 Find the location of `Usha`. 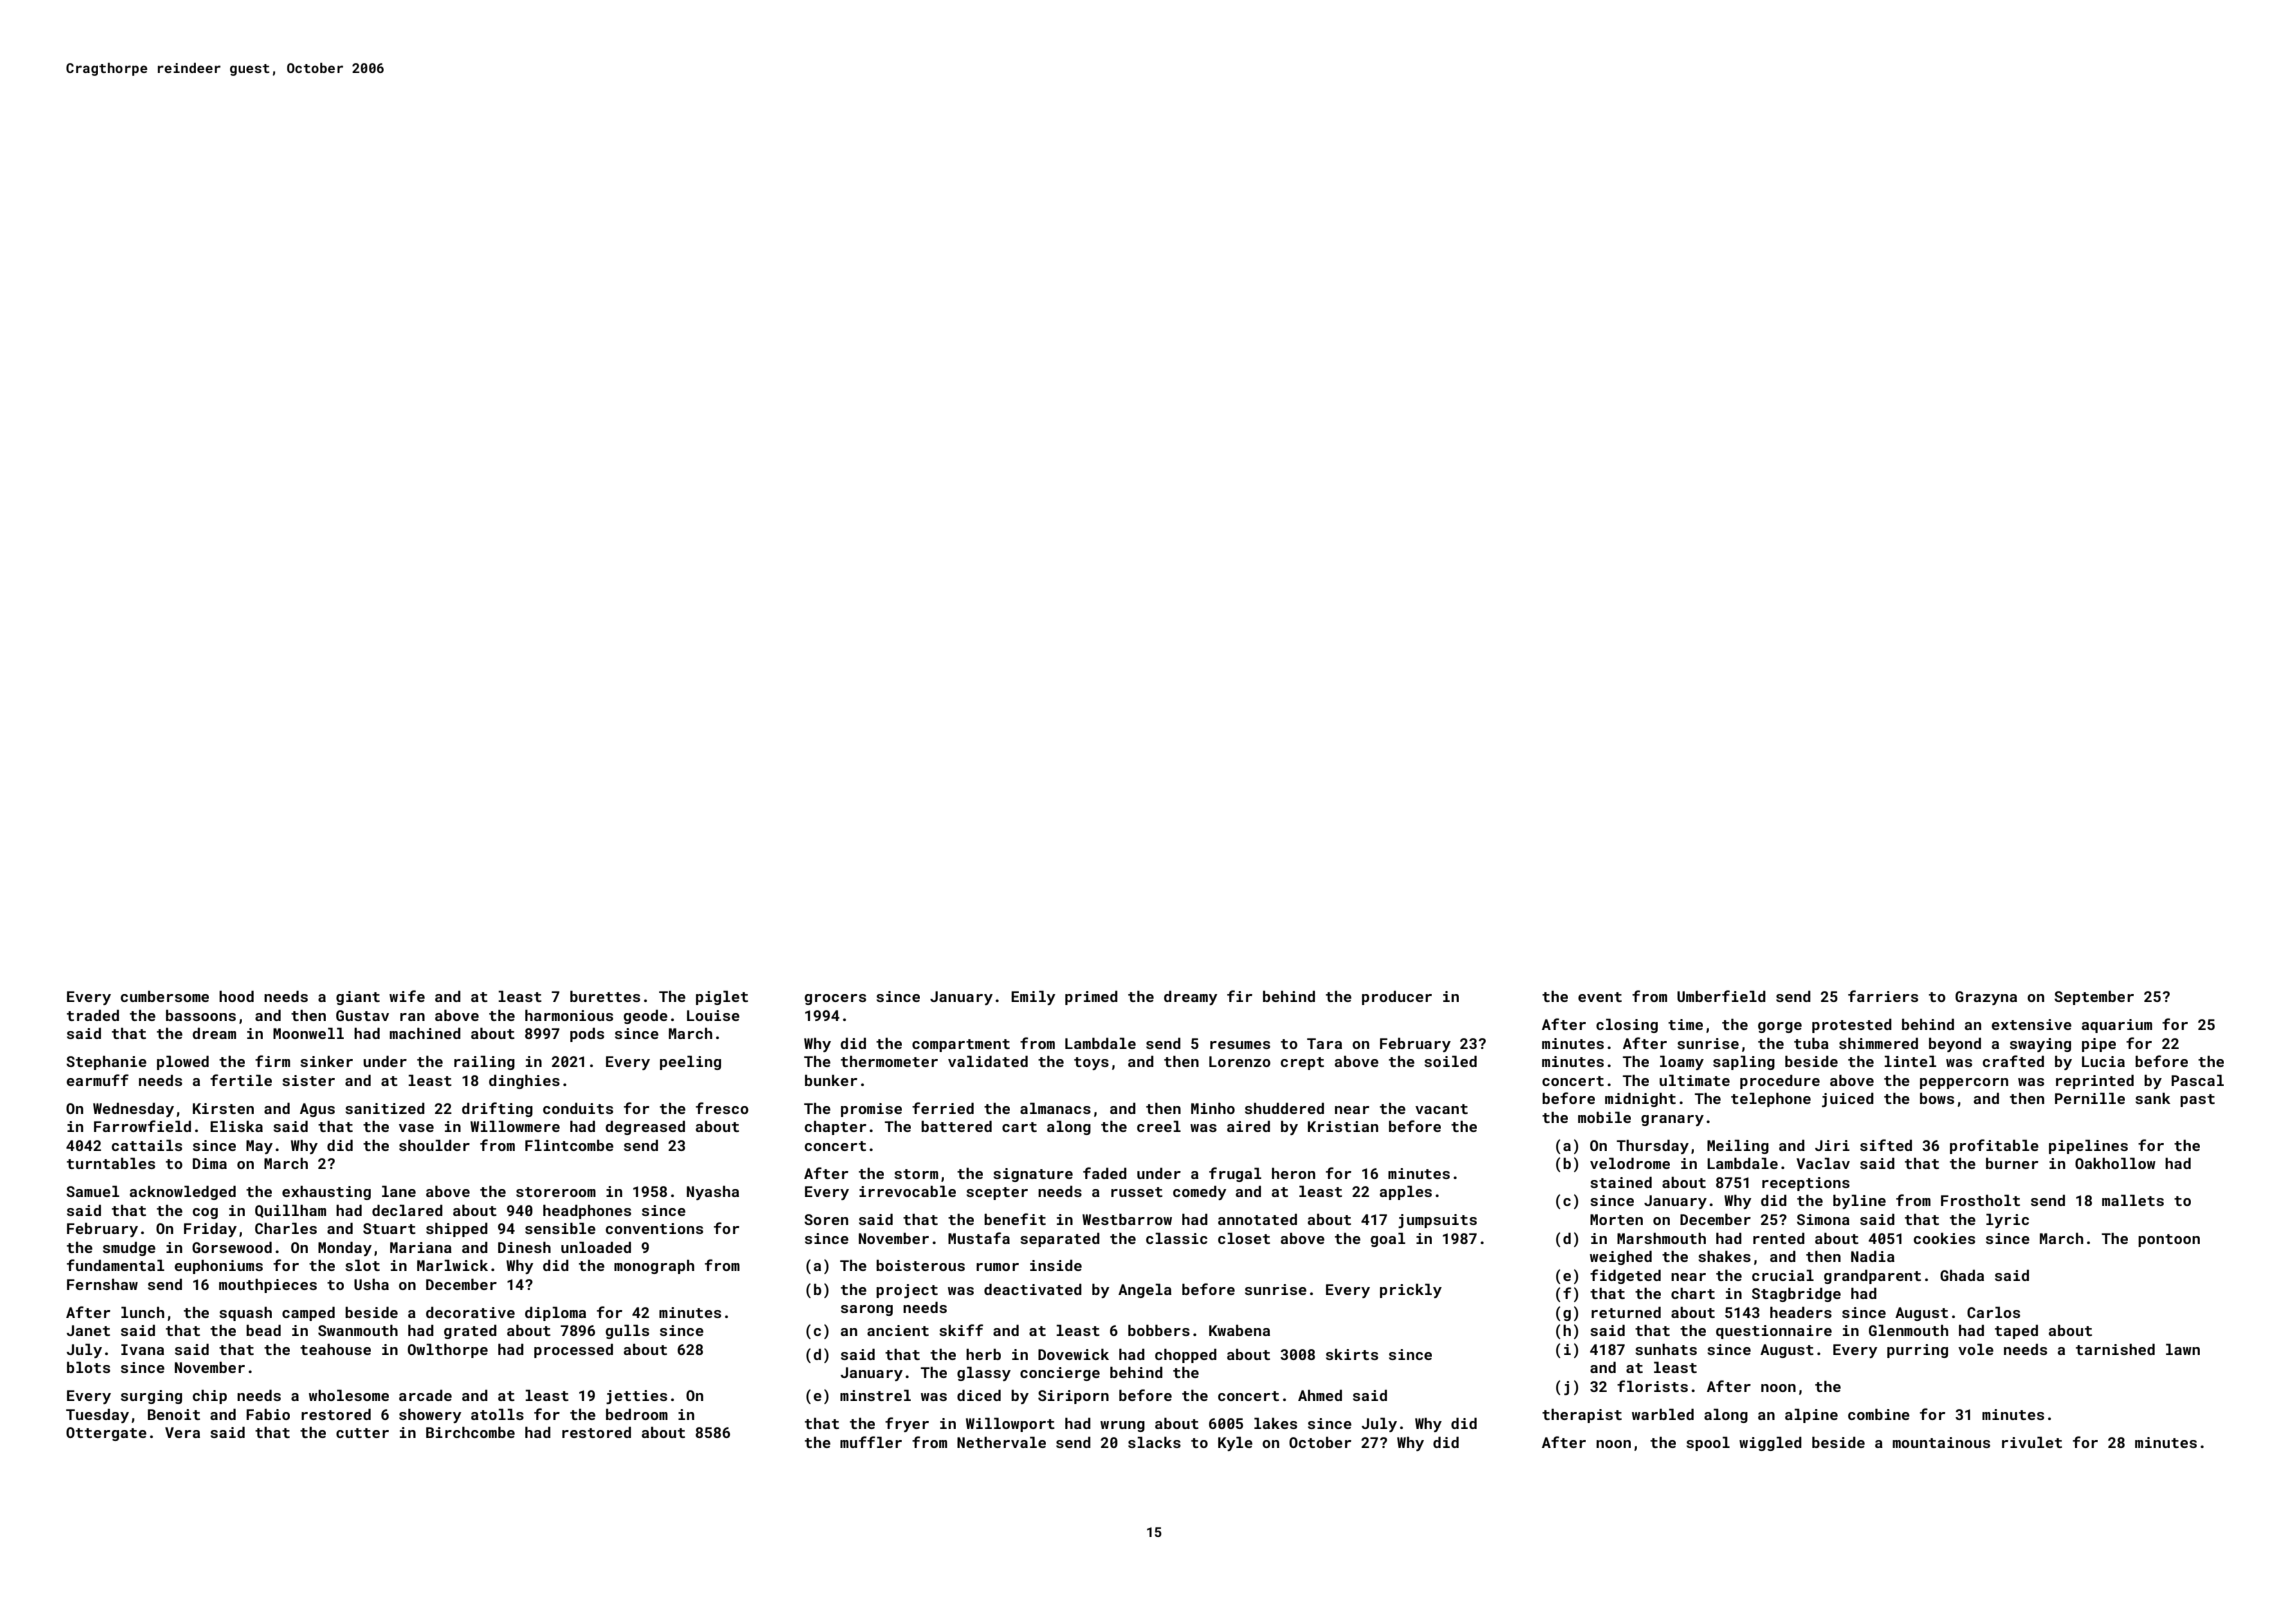

Usha is located at coordinates (371, 1284).
